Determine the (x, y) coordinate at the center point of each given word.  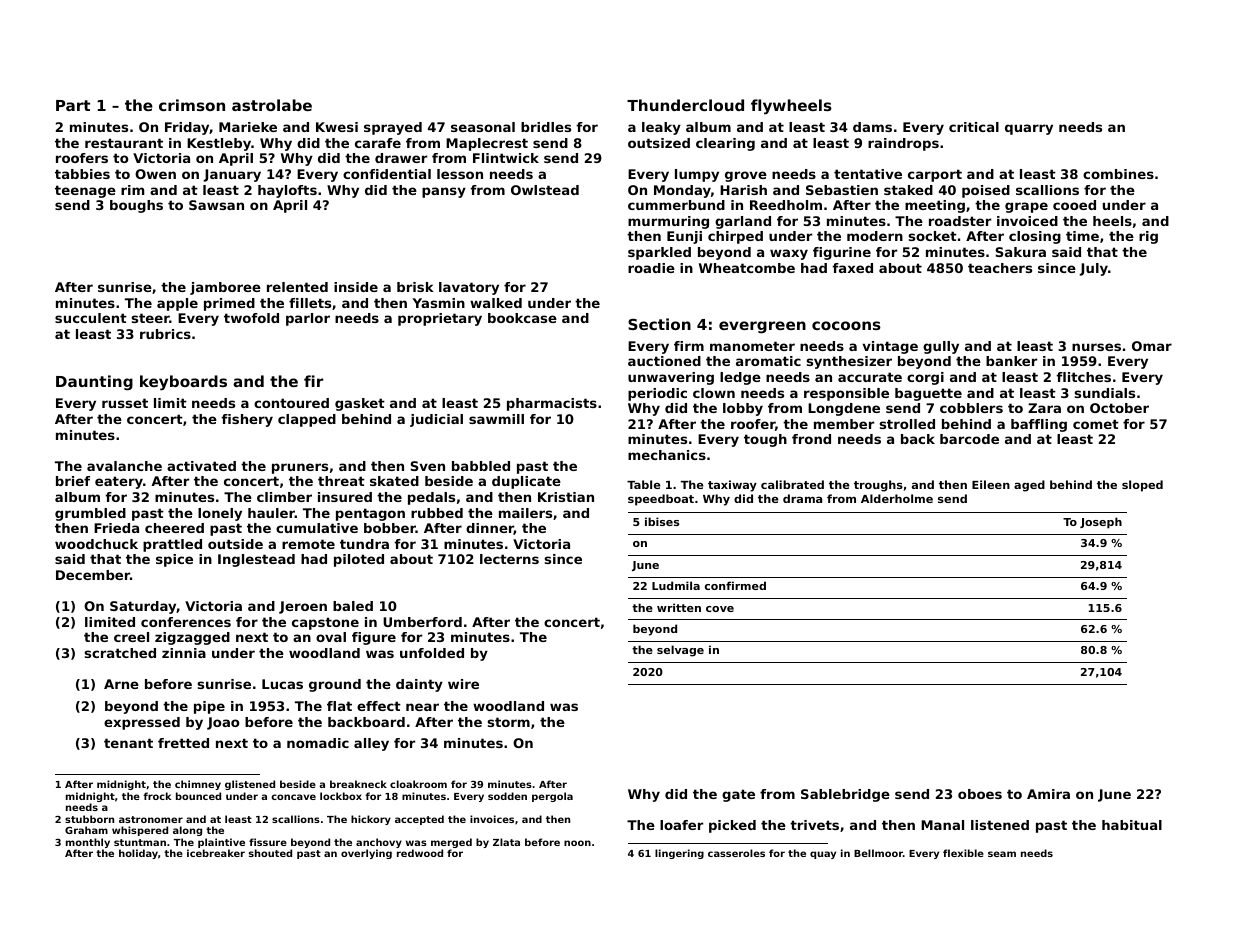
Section (659, 324)
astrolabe (272, 105)
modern (875, 236)
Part (73, 105)
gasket (360, 404)
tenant (128, 743)
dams (872, 127)
